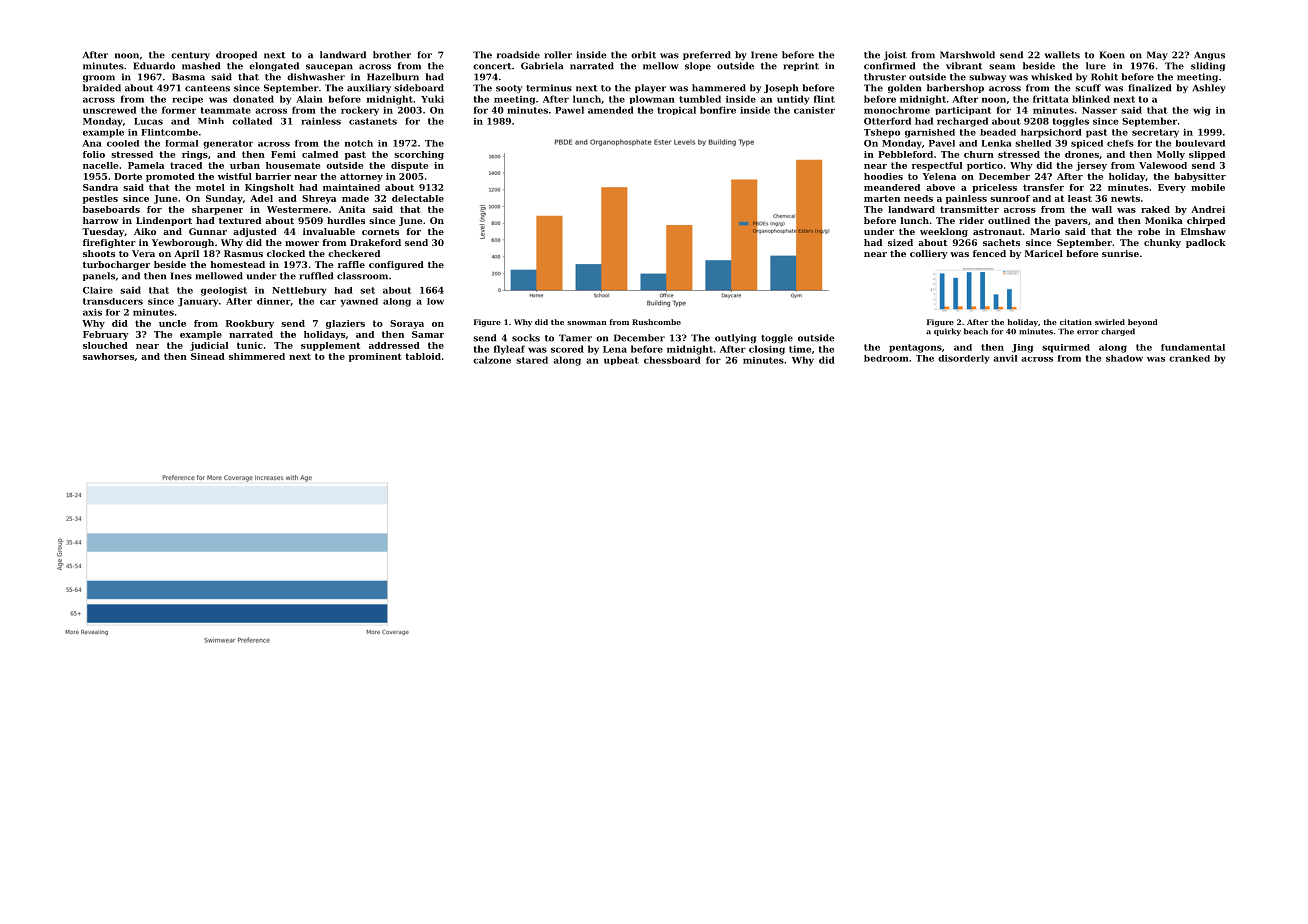  I want to click on Sinead, so click(208, 356).
